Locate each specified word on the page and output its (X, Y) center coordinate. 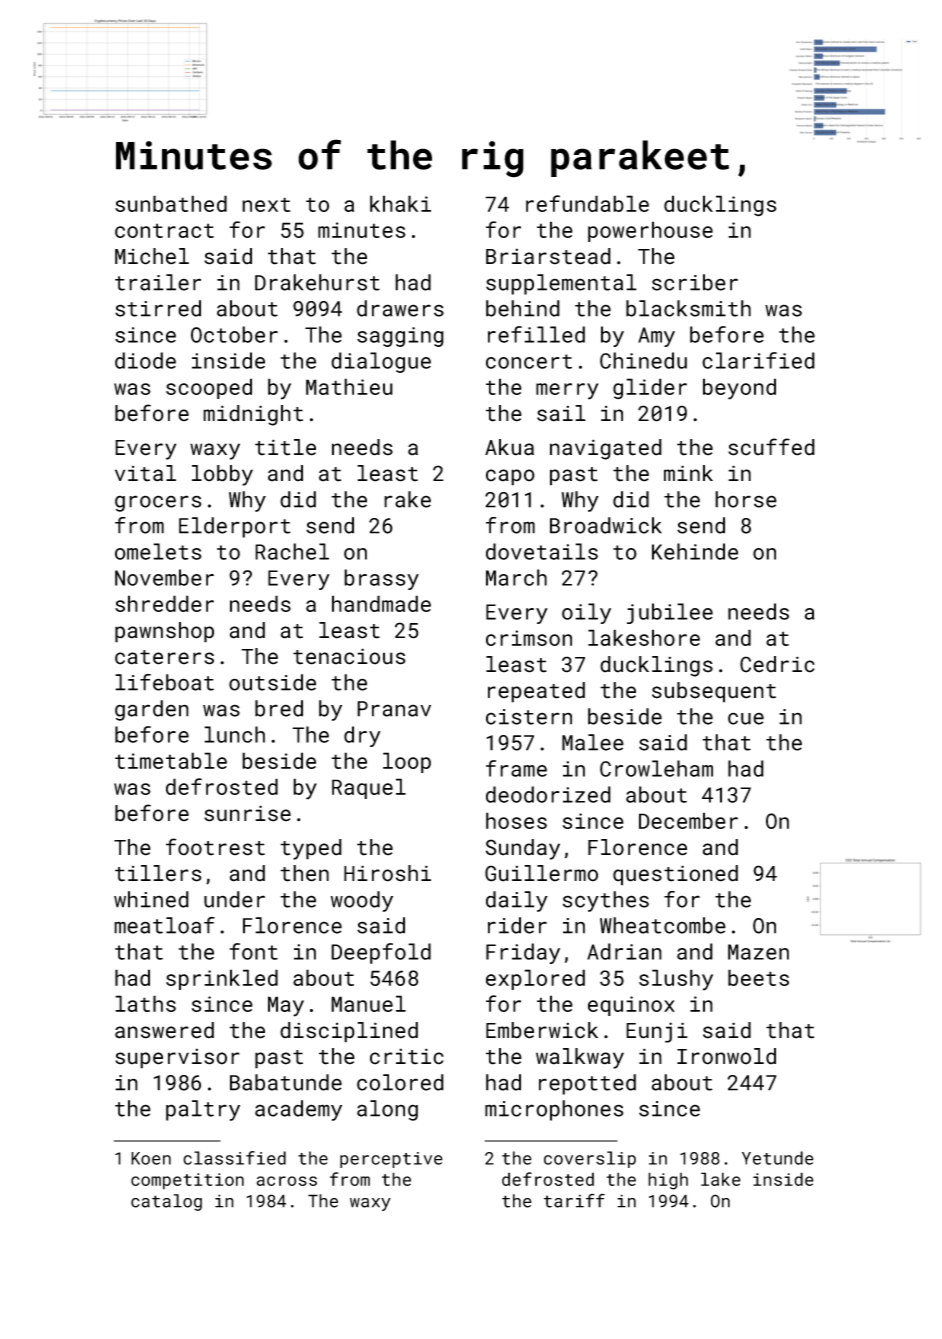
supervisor (177, 1058)
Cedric (777, 664)
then (304, 873)
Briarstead (548, 256)
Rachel (292, 551)
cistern (529, 717)
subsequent (714, 692)
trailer (158, 282)
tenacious (349, 656)
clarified (758, 360)
